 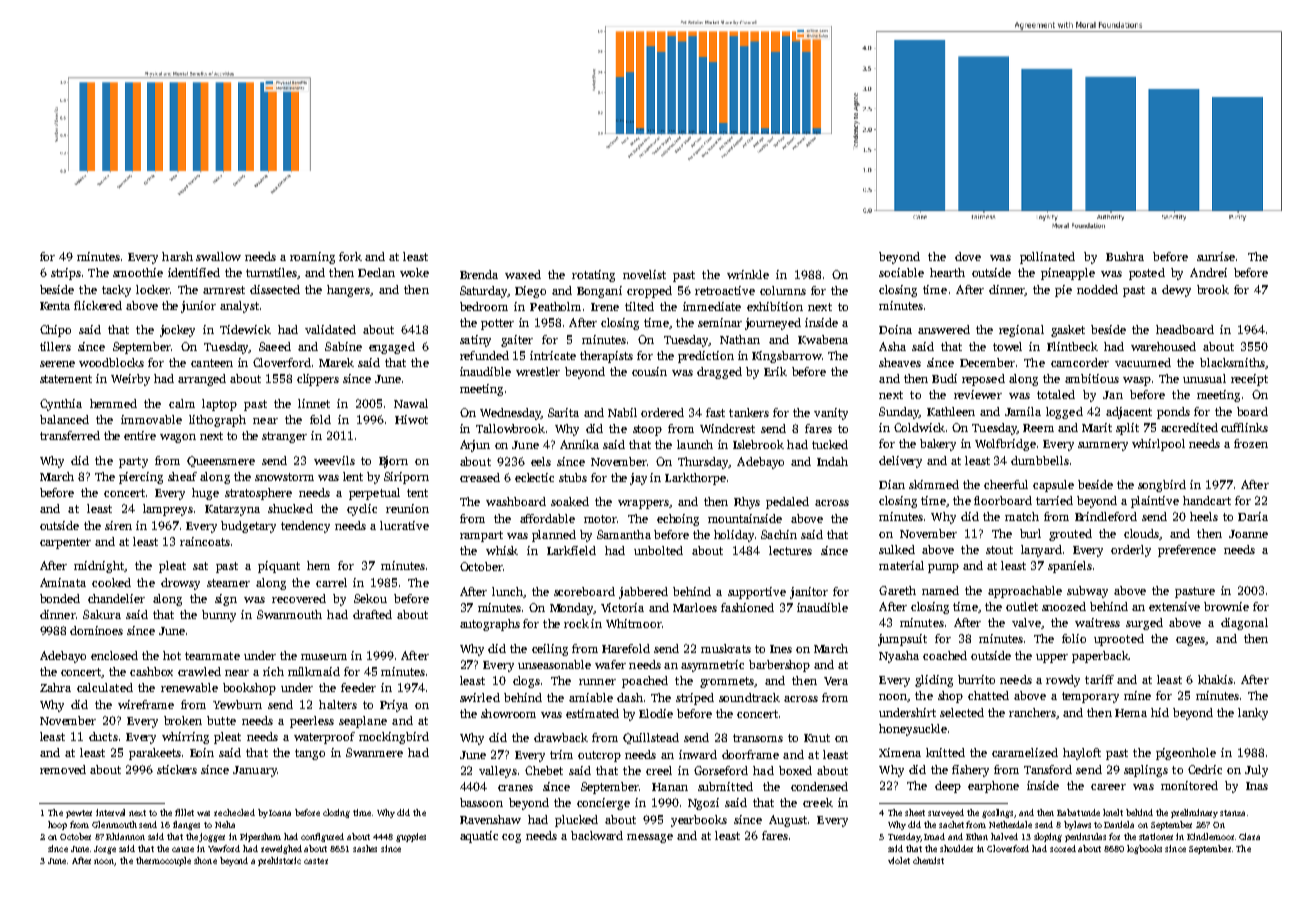 I want to click on piquant, so click(x=279, y=567).
